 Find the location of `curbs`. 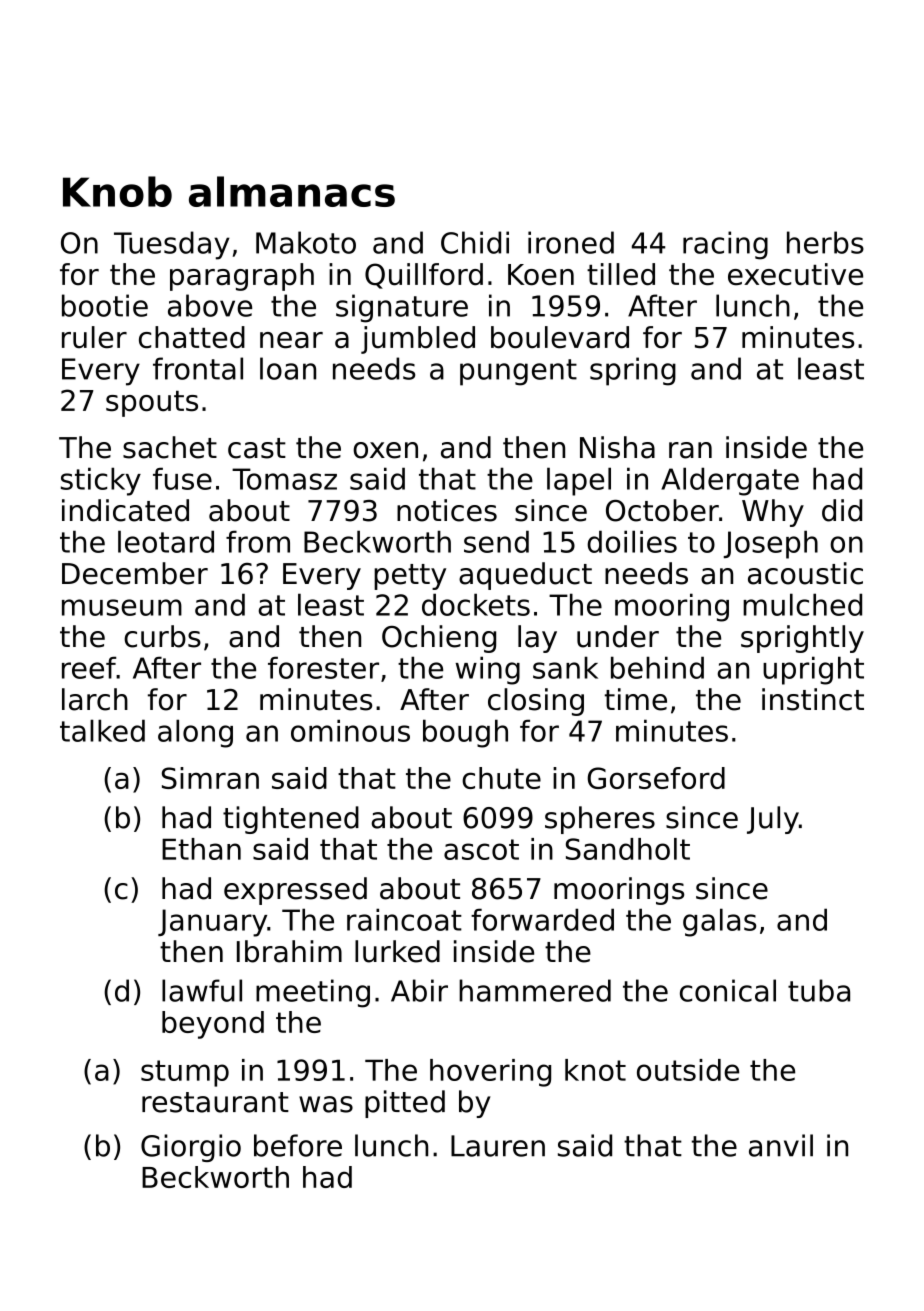

curbs is located at coordinates (162, 636).
